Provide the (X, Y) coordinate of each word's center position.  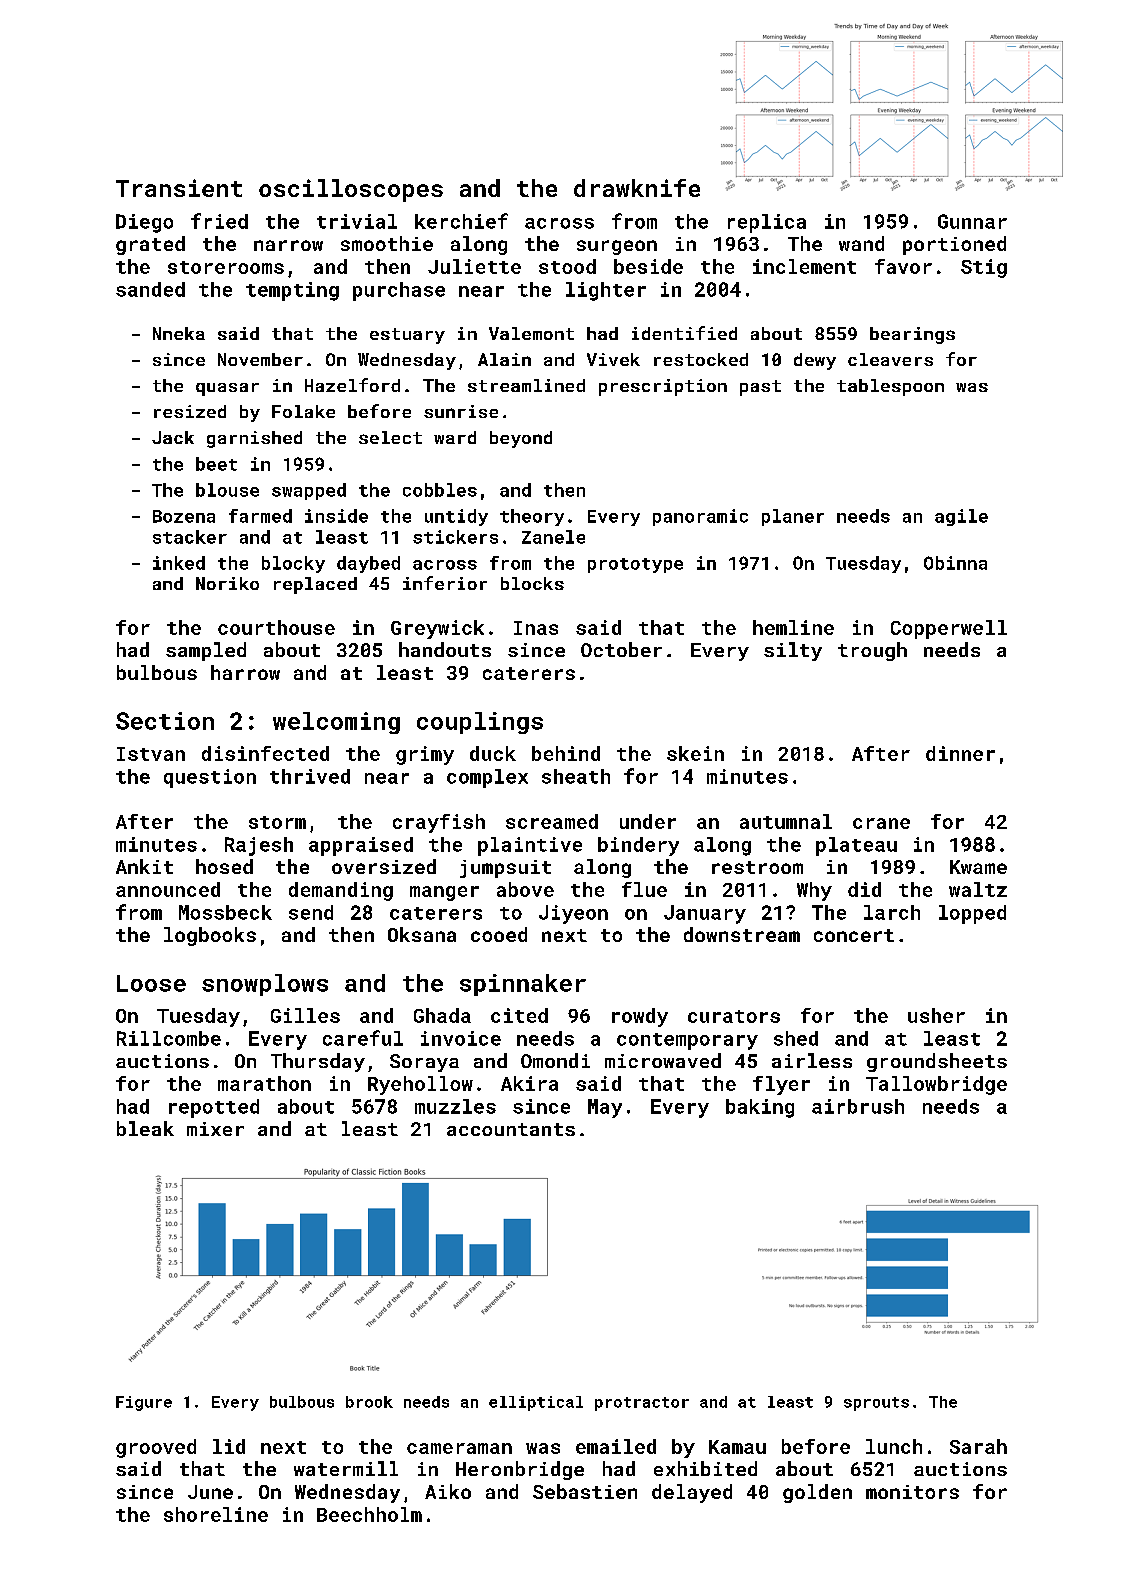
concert (854, 935)
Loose (151, 983)
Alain (504, 359)
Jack (173, 437)
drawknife (637, 188)
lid (229, 1446)
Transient (179, 188)
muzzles (455, 1106)
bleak (145, 1128)
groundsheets (937, 1062)
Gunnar (972, 221)
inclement (804, 266)
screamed (552, 821)
